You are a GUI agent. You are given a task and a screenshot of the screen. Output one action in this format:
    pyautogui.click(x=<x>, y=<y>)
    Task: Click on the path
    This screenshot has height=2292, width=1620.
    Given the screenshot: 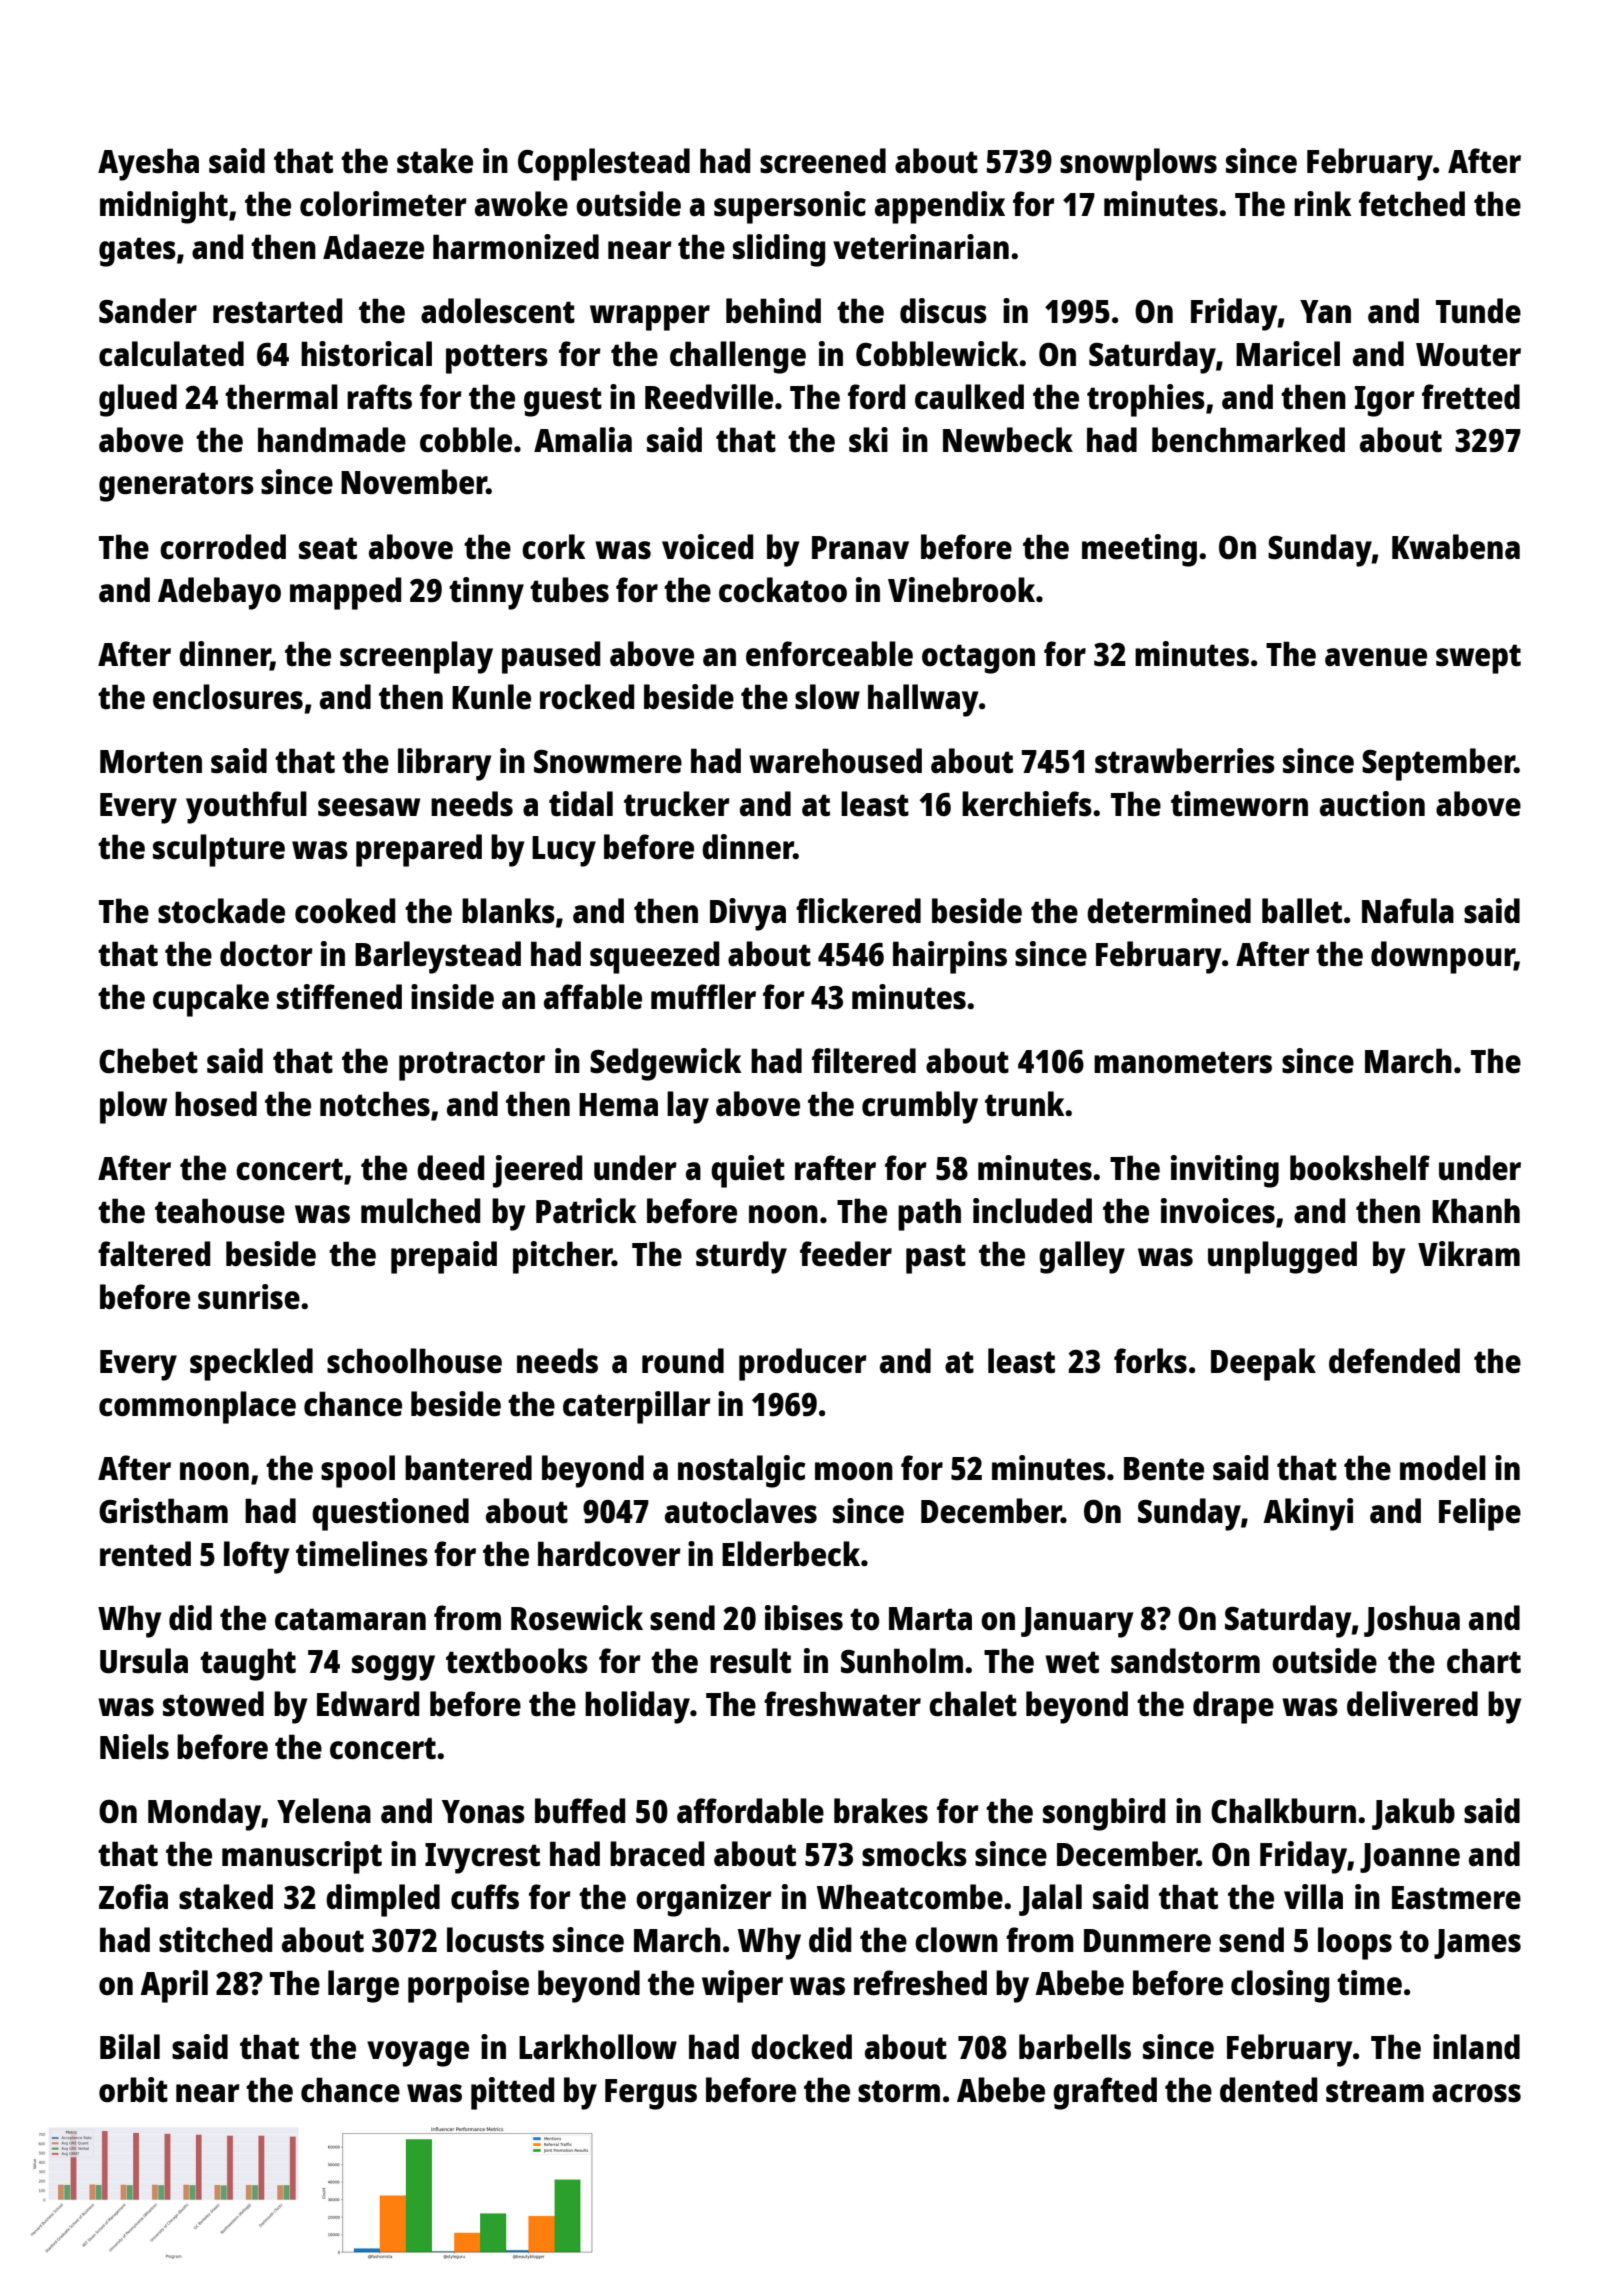 What is the action you would take?
    pyautogui.click(x=929, y=1214)
